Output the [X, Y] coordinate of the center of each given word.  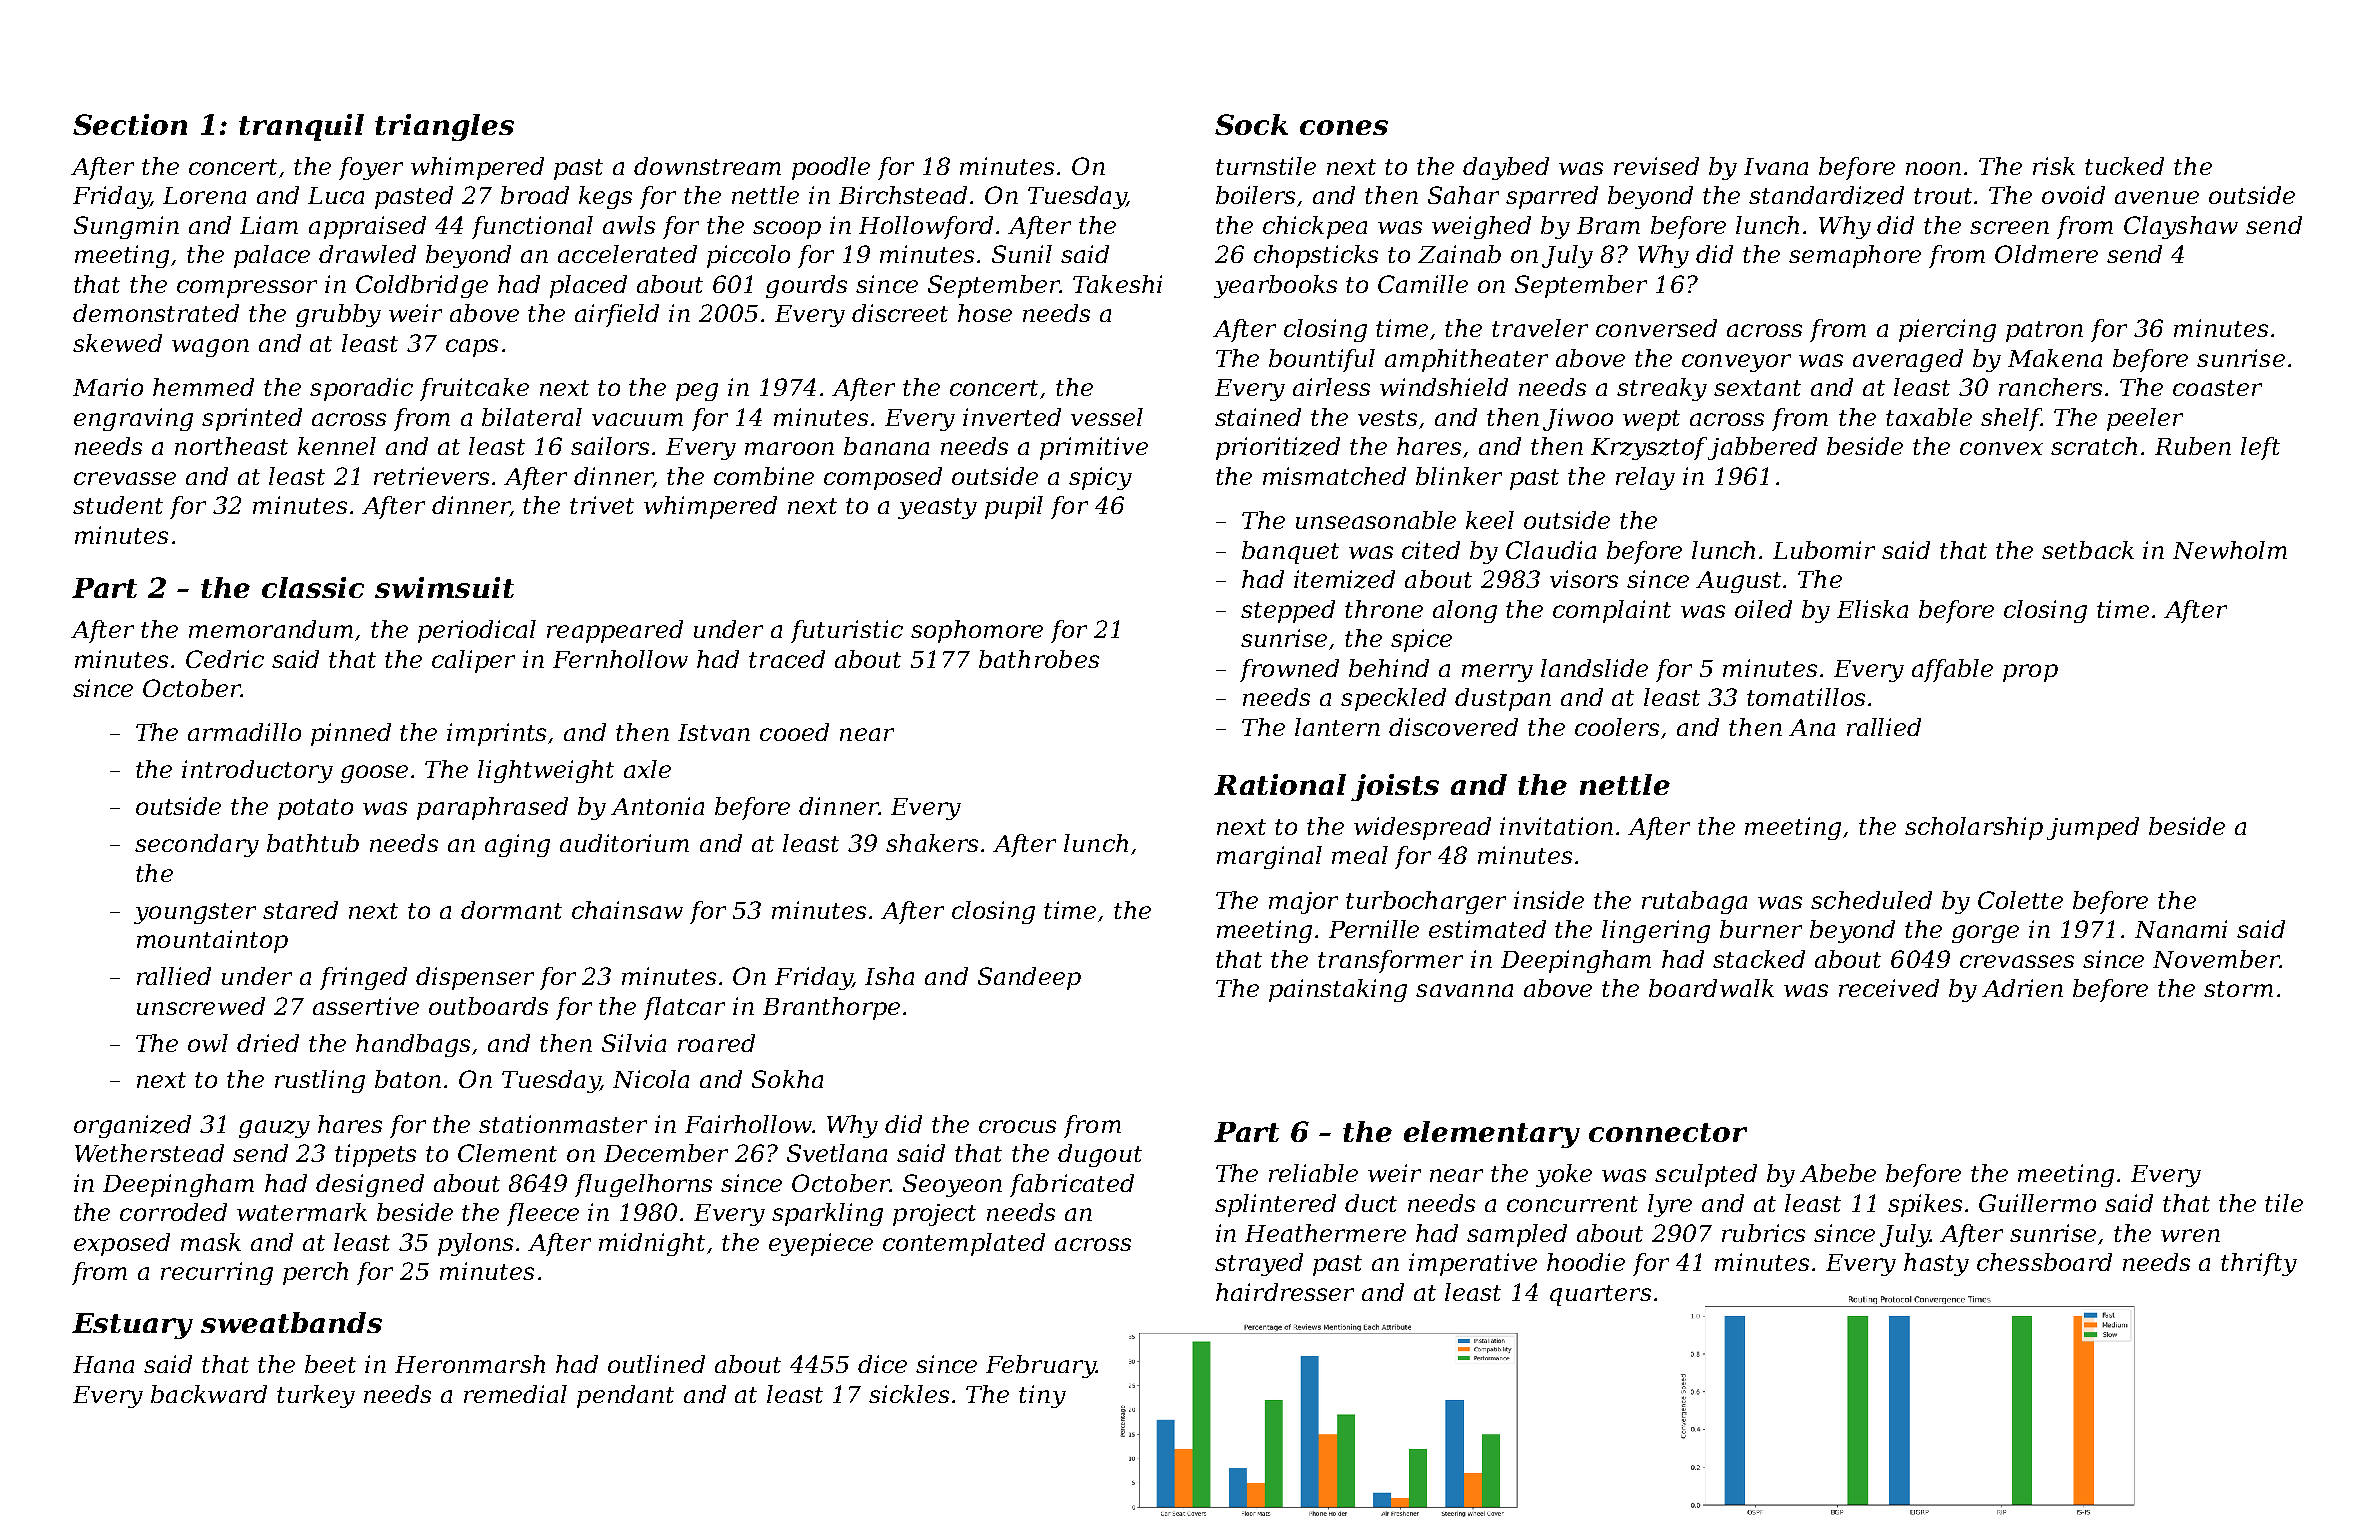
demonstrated [156, 313]
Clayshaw [2181, 227]
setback [2088, 550]
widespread [1422, 828]
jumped [2093, 828]
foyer [371, 168]
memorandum [271, 629]
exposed [122, 1244]
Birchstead [903, 195]
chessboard [2044, 1262]
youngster [195, 913]
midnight [652, 1244]
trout [1943, 196]
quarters [1600, 1295]
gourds [806, 286]
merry [1497, 673]
